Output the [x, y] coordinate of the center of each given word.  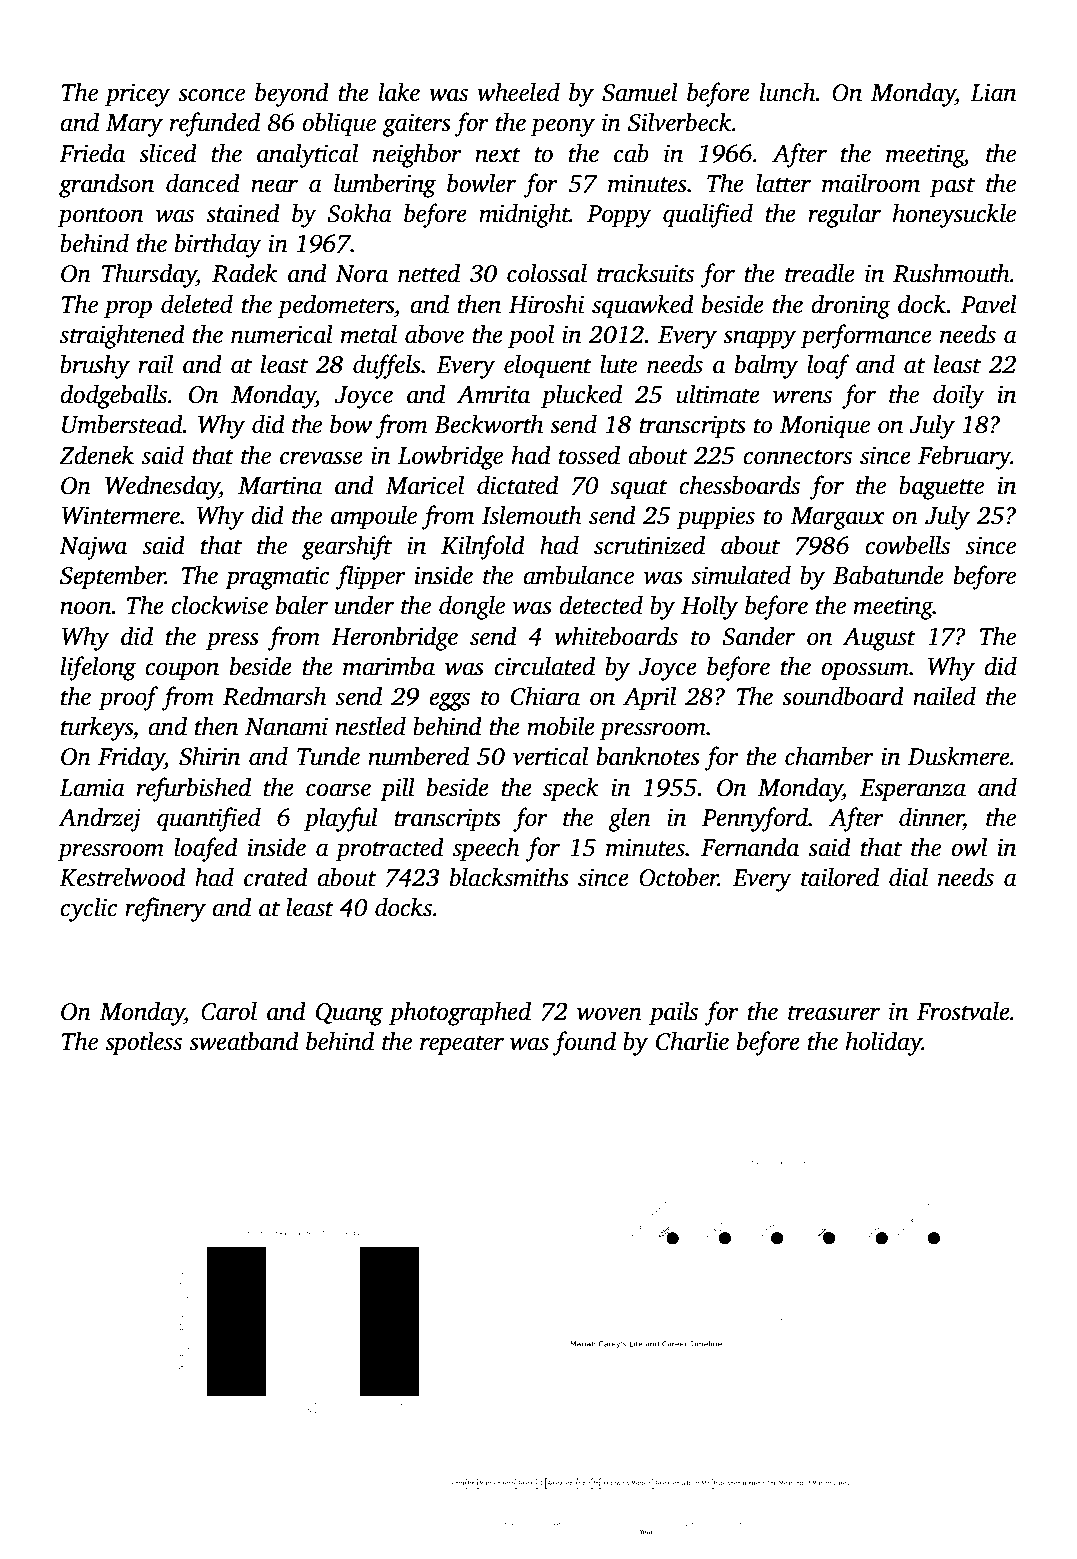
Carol [229, 1011]
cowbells [907, 545]
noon [86, 608]
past [952, 187]
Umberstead [122, 424]
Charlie [692, 1041]
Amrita [493, 394]
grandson [106, 185]
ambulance [578, 575]
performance [866, 336]
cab [631, 153]
